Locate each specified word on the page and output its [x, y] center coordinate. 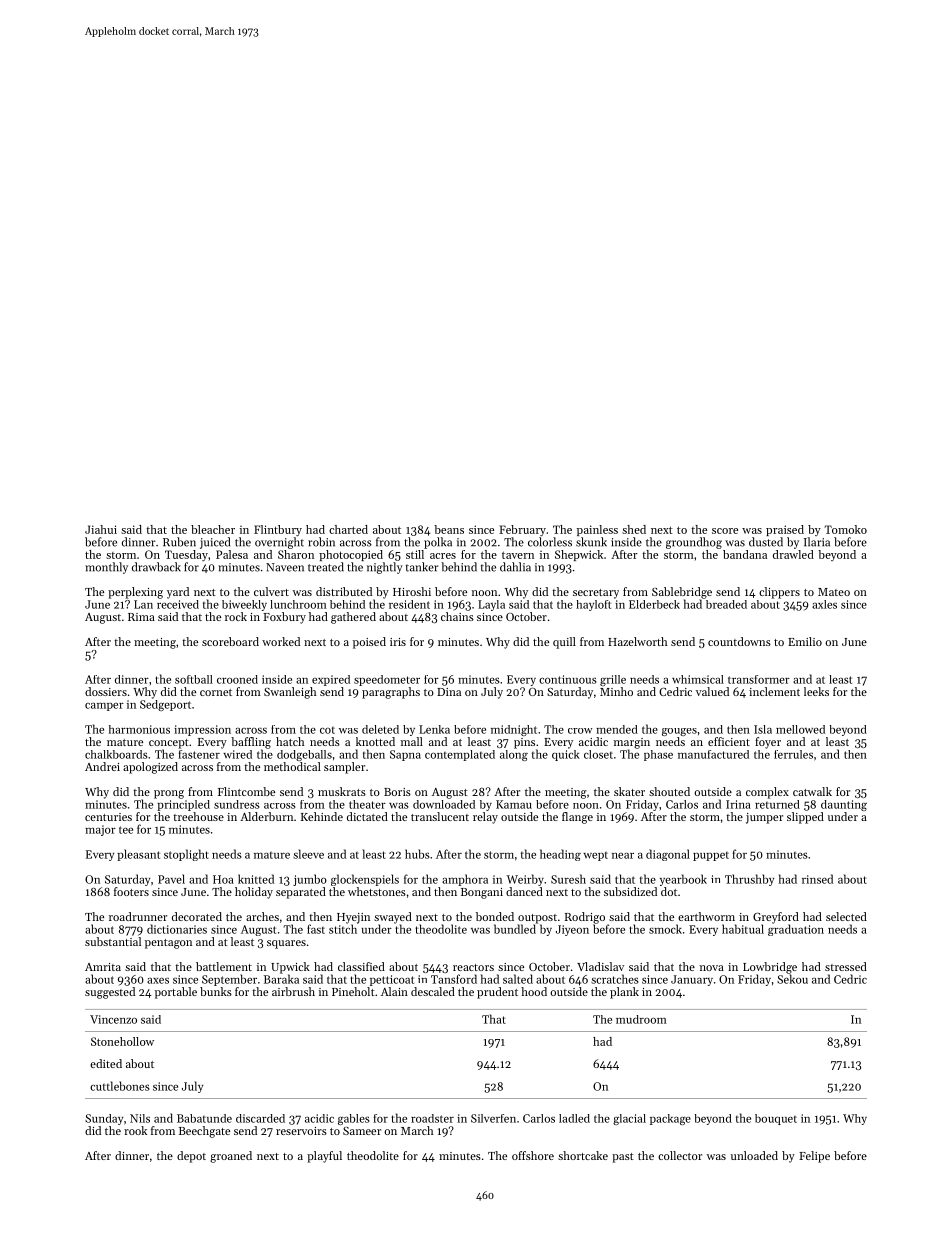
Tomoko [846, 529]
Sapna [405, 755]
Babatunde [204, 1118]
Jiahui [101, 529]
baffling [251, 743]
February [522, 531]
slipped [805, 818]
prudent [497, 993]
